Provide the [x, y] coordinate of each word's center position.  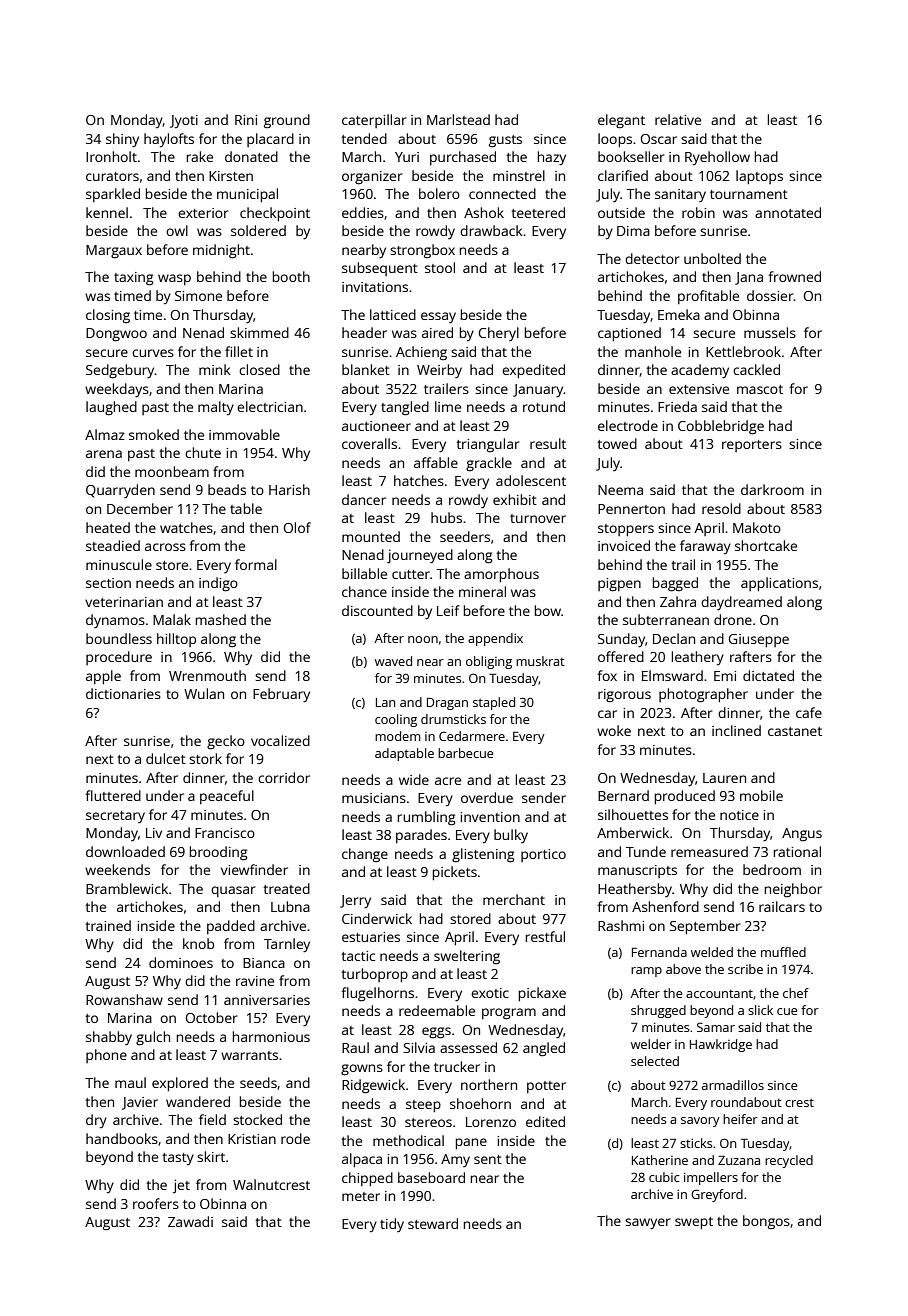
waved [393, 661]
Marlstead [458, 119]
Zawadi [190, 1221]
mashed [221, 619]
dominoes [181, 962]
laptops [759, 177]
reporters [752, 446]
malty [216, 408]
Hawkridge [721, 1045]
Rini [246, 120]
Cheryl [499, 334]
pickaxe [542, 994]
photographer [703, 695]
